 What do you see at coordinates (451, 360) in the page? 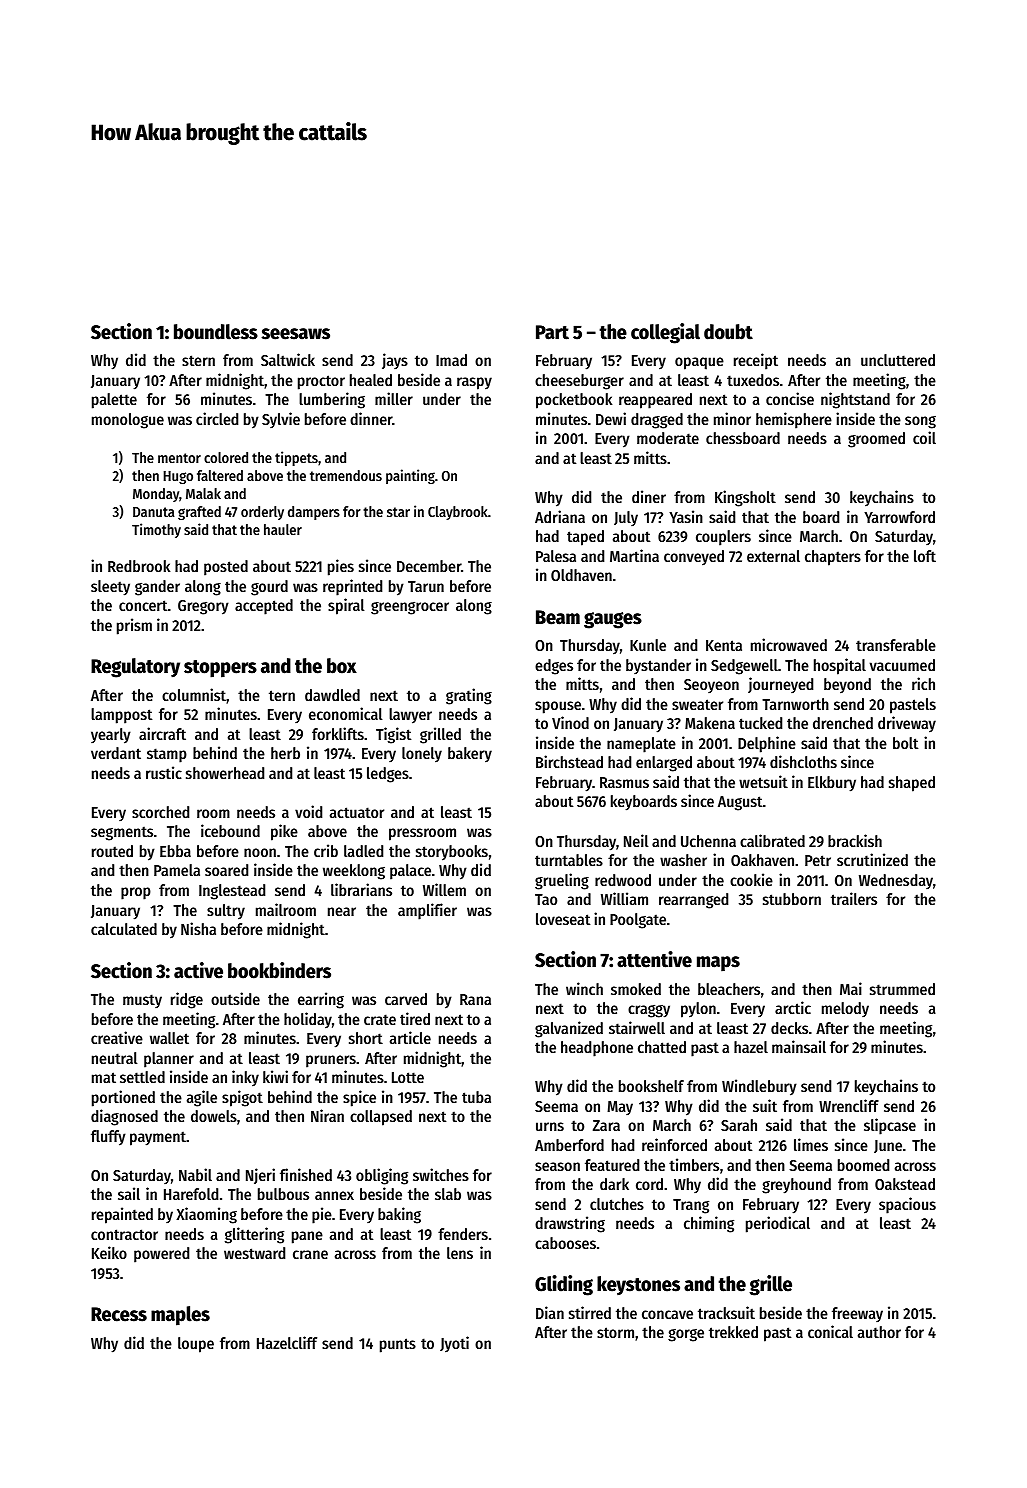
I see `Imad` at bounding box center [451, 360].
